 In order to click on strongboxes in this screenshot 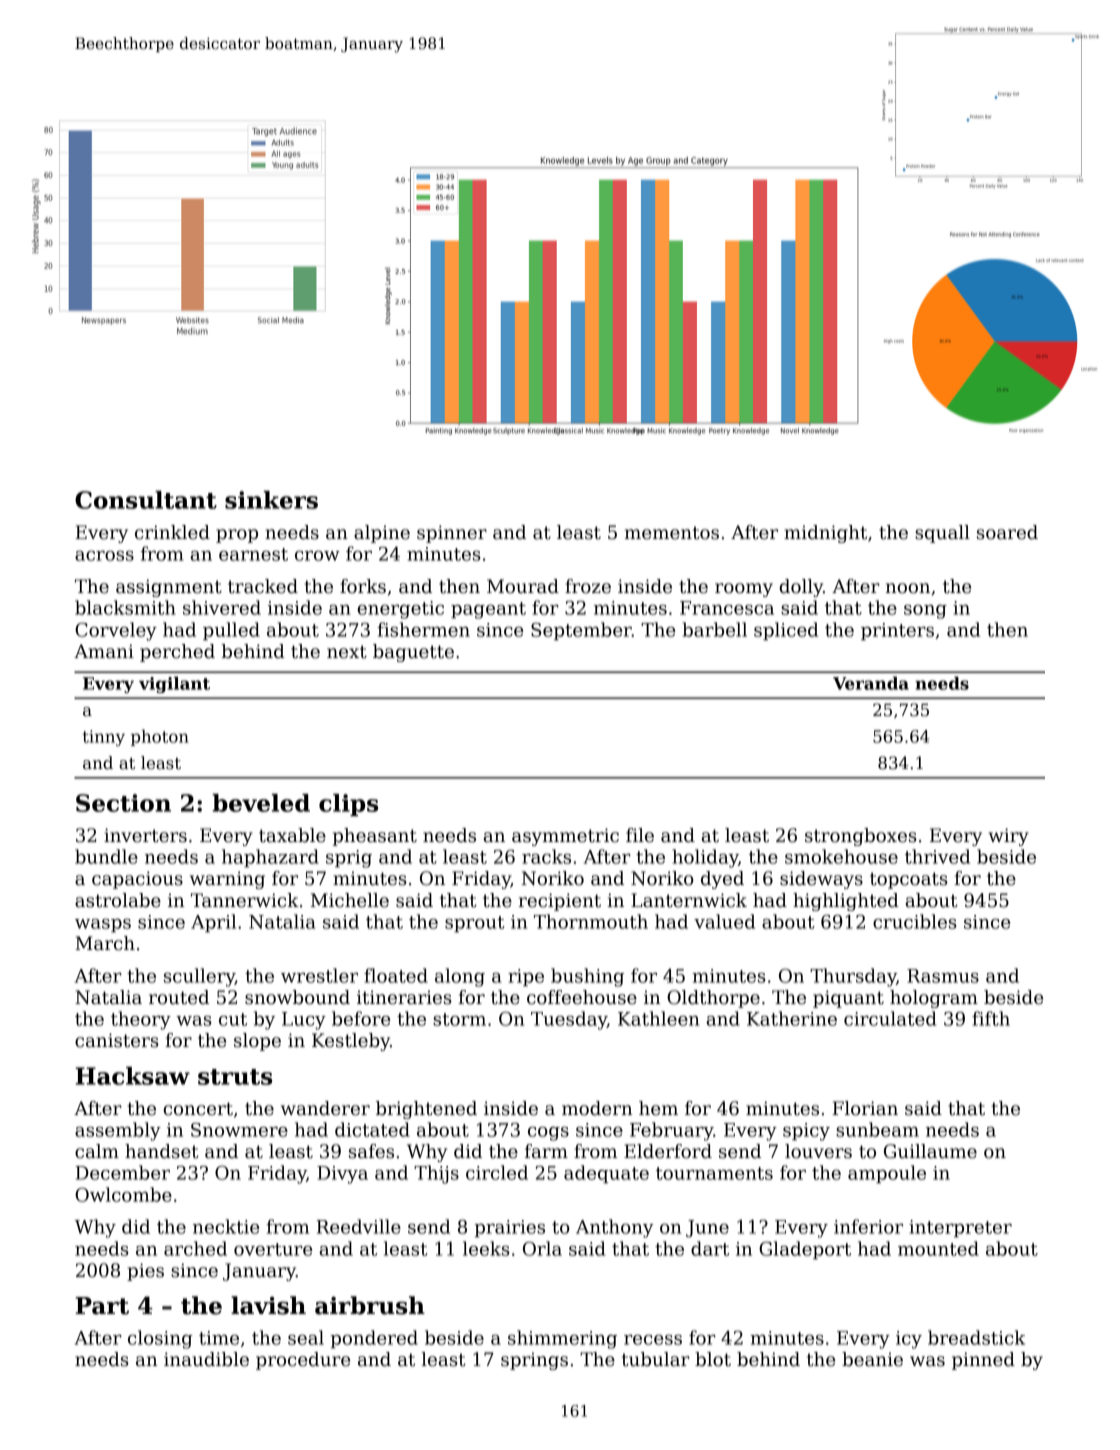, I will do `click(861, 837)`.
